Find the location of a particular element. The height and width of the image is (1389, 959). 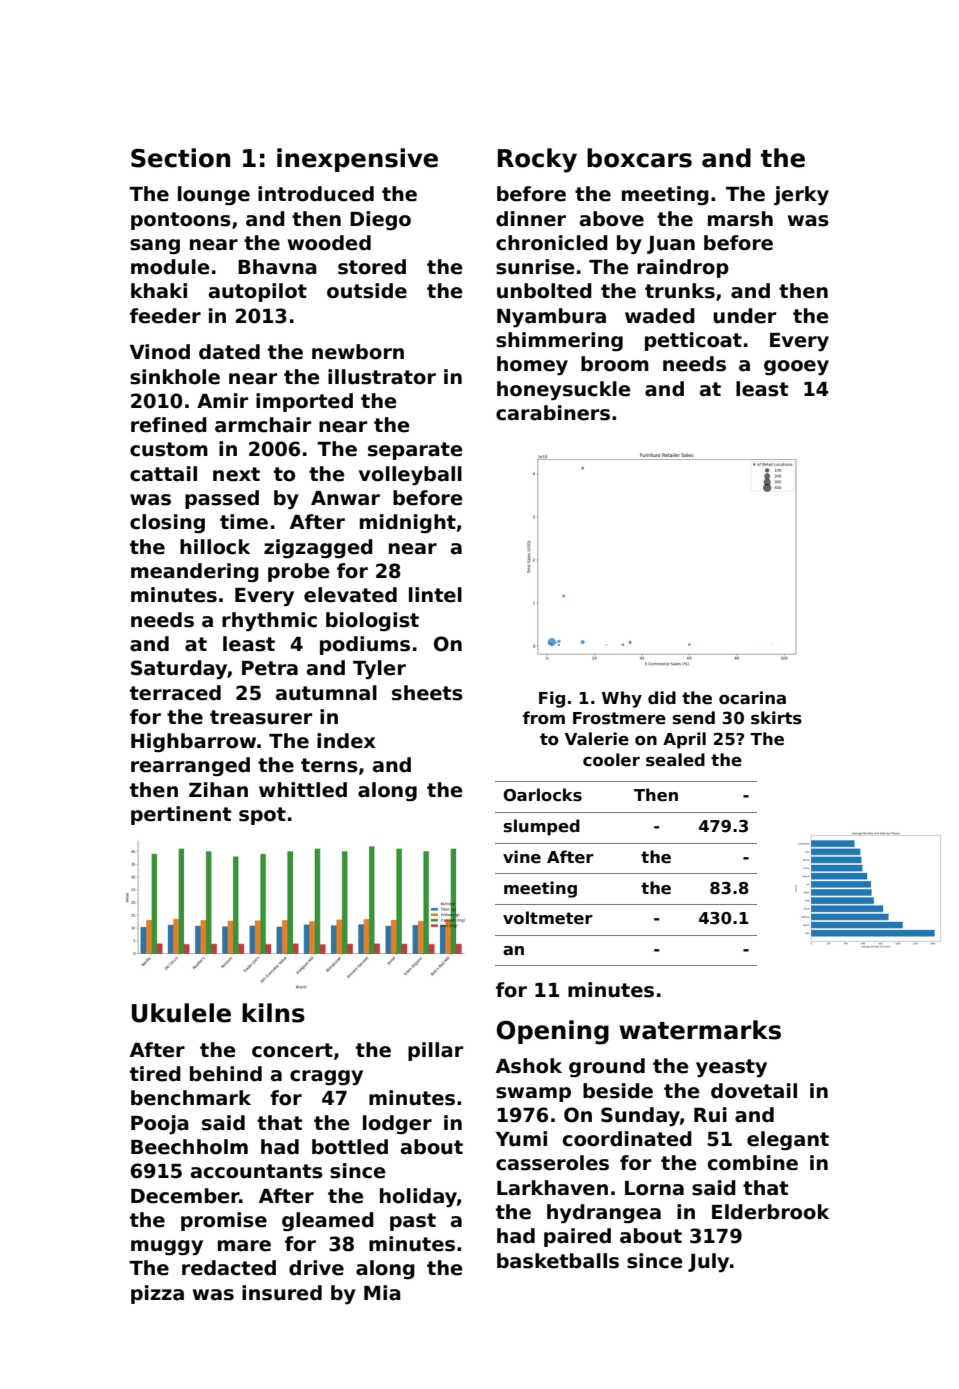

sealed is located at coordinates (675, 760).
